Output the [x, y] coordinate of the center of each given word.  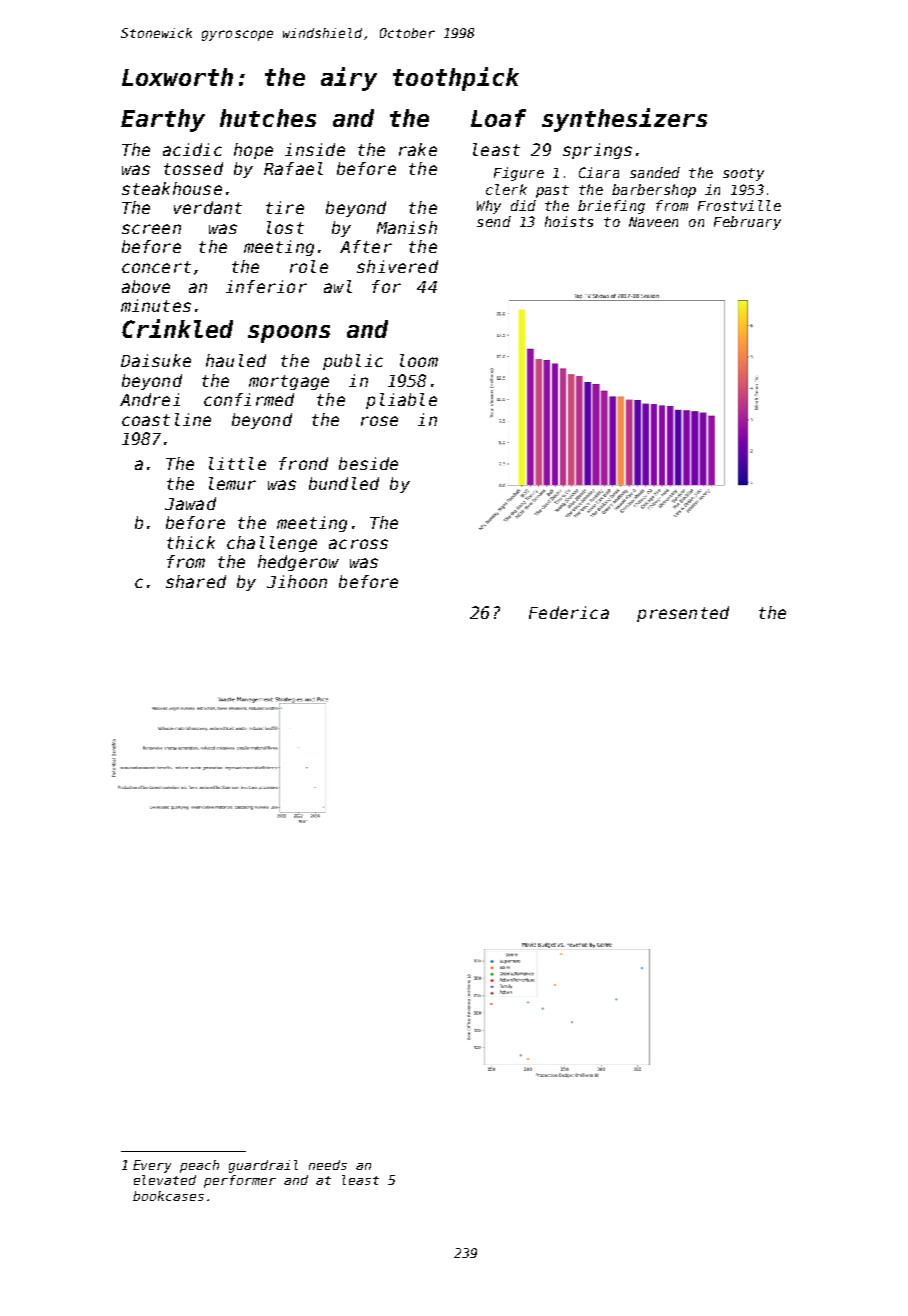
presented [683, 614]
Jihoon [297, 581]
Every [152, 1166]
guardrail [263, 1166]
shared [196, 581]
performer [240, 1181]
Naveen [653, 222]
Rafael [293, 168]
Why [489, 207]
